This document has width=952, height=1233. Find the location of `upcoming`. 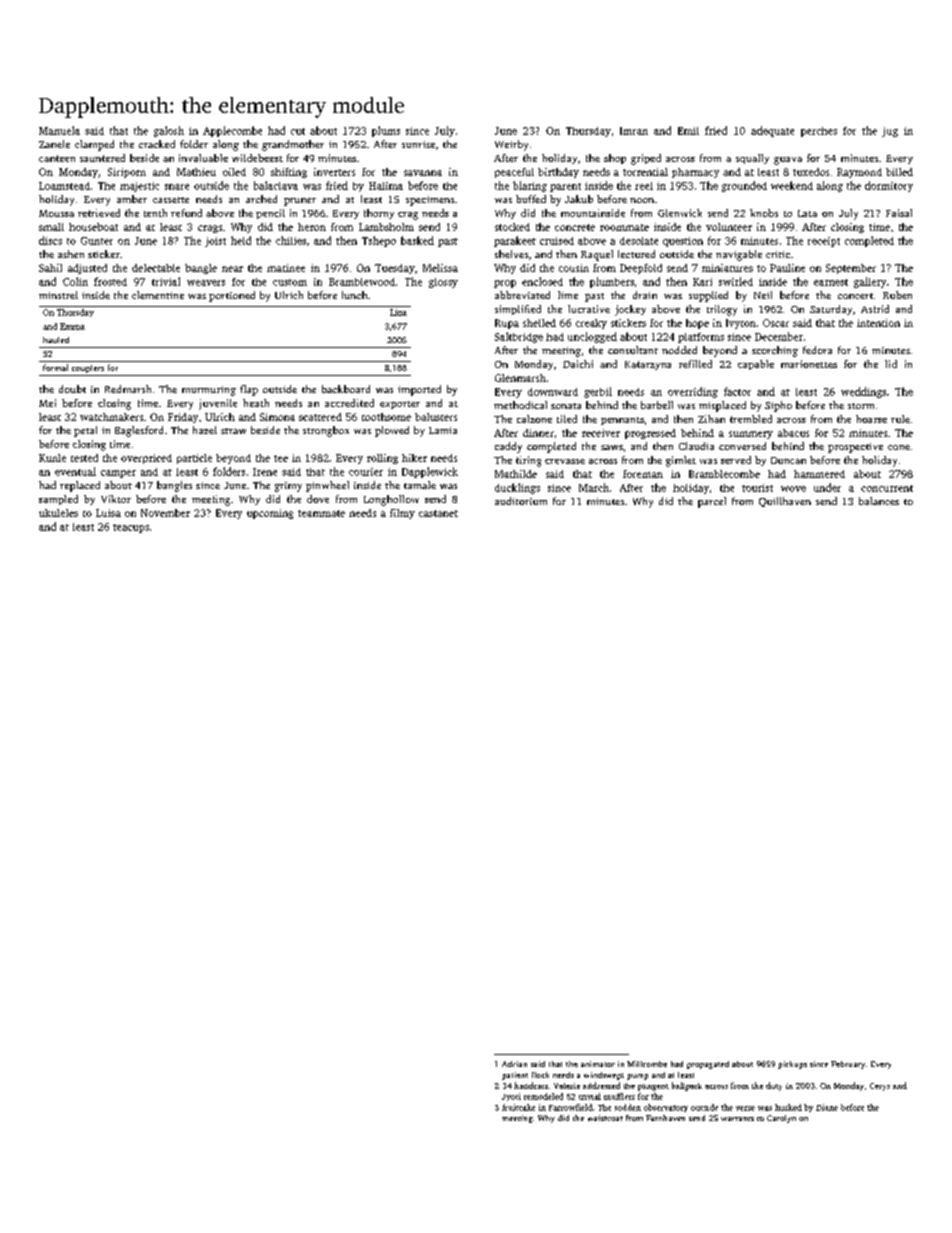

upcoming is located at coordinates (270, 514).
